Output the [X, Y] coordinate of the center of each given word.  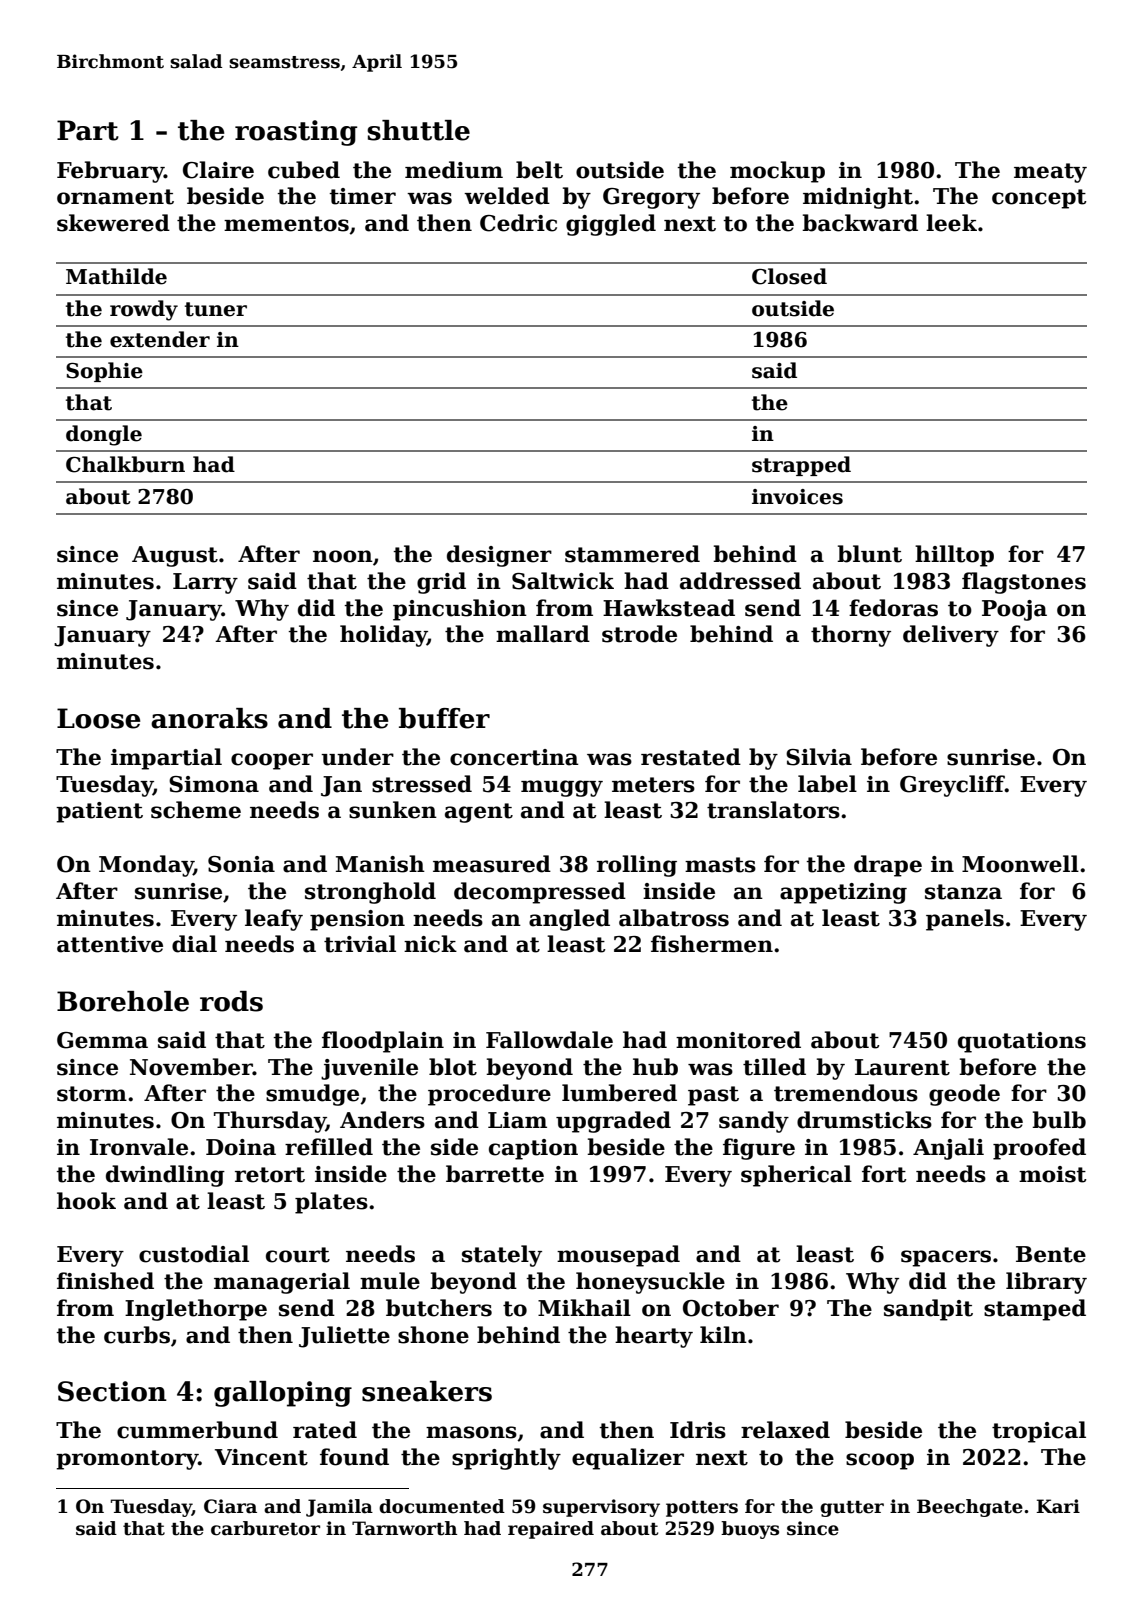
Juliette [344, 1337]
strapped [801, 466]
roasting [296, 133]
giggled [611, 225]
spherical [796, 1176]
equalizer [628, 1459]
